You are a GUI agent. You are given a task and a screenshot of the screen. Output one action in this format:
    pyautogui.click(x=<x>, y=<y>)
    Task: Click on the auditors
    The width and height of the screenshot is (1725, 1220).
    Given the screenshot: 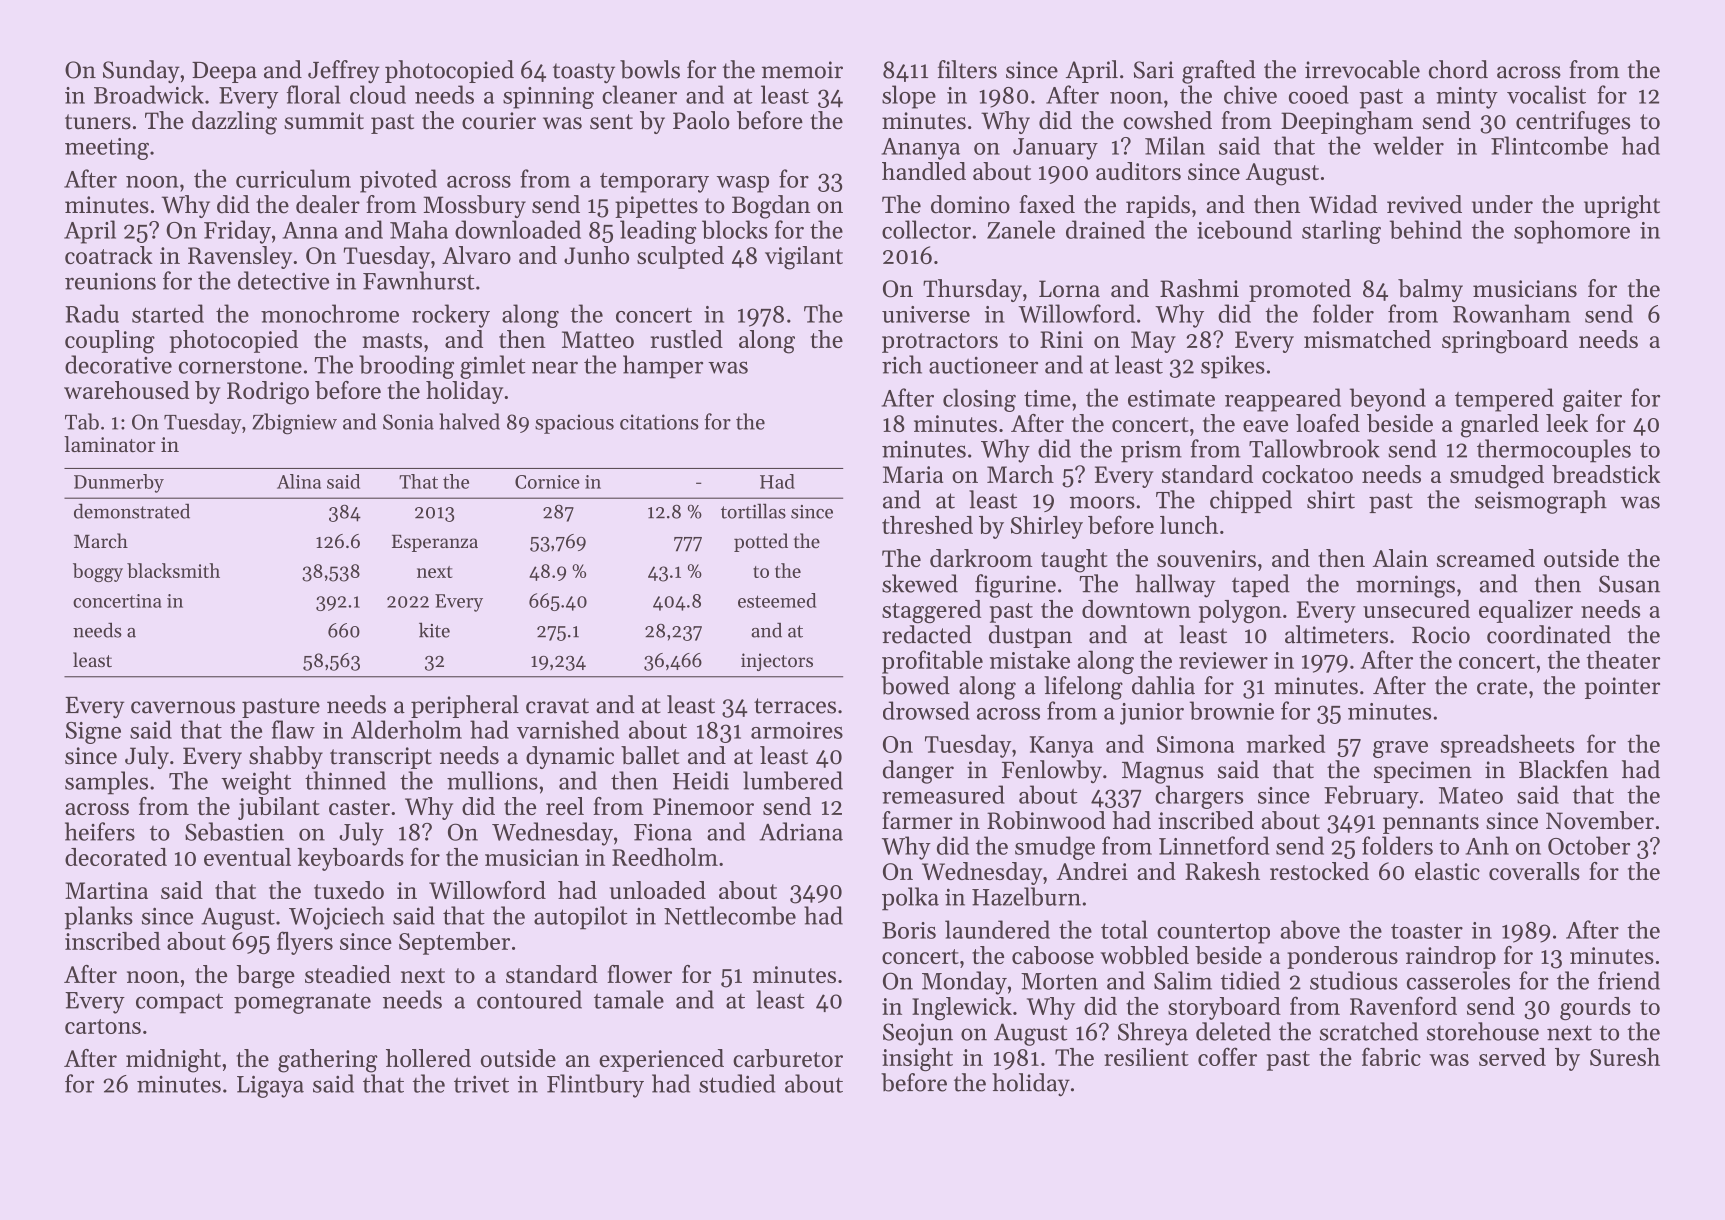 What is the action you would take?
    pyautogui.click(x=1138, y=171)
